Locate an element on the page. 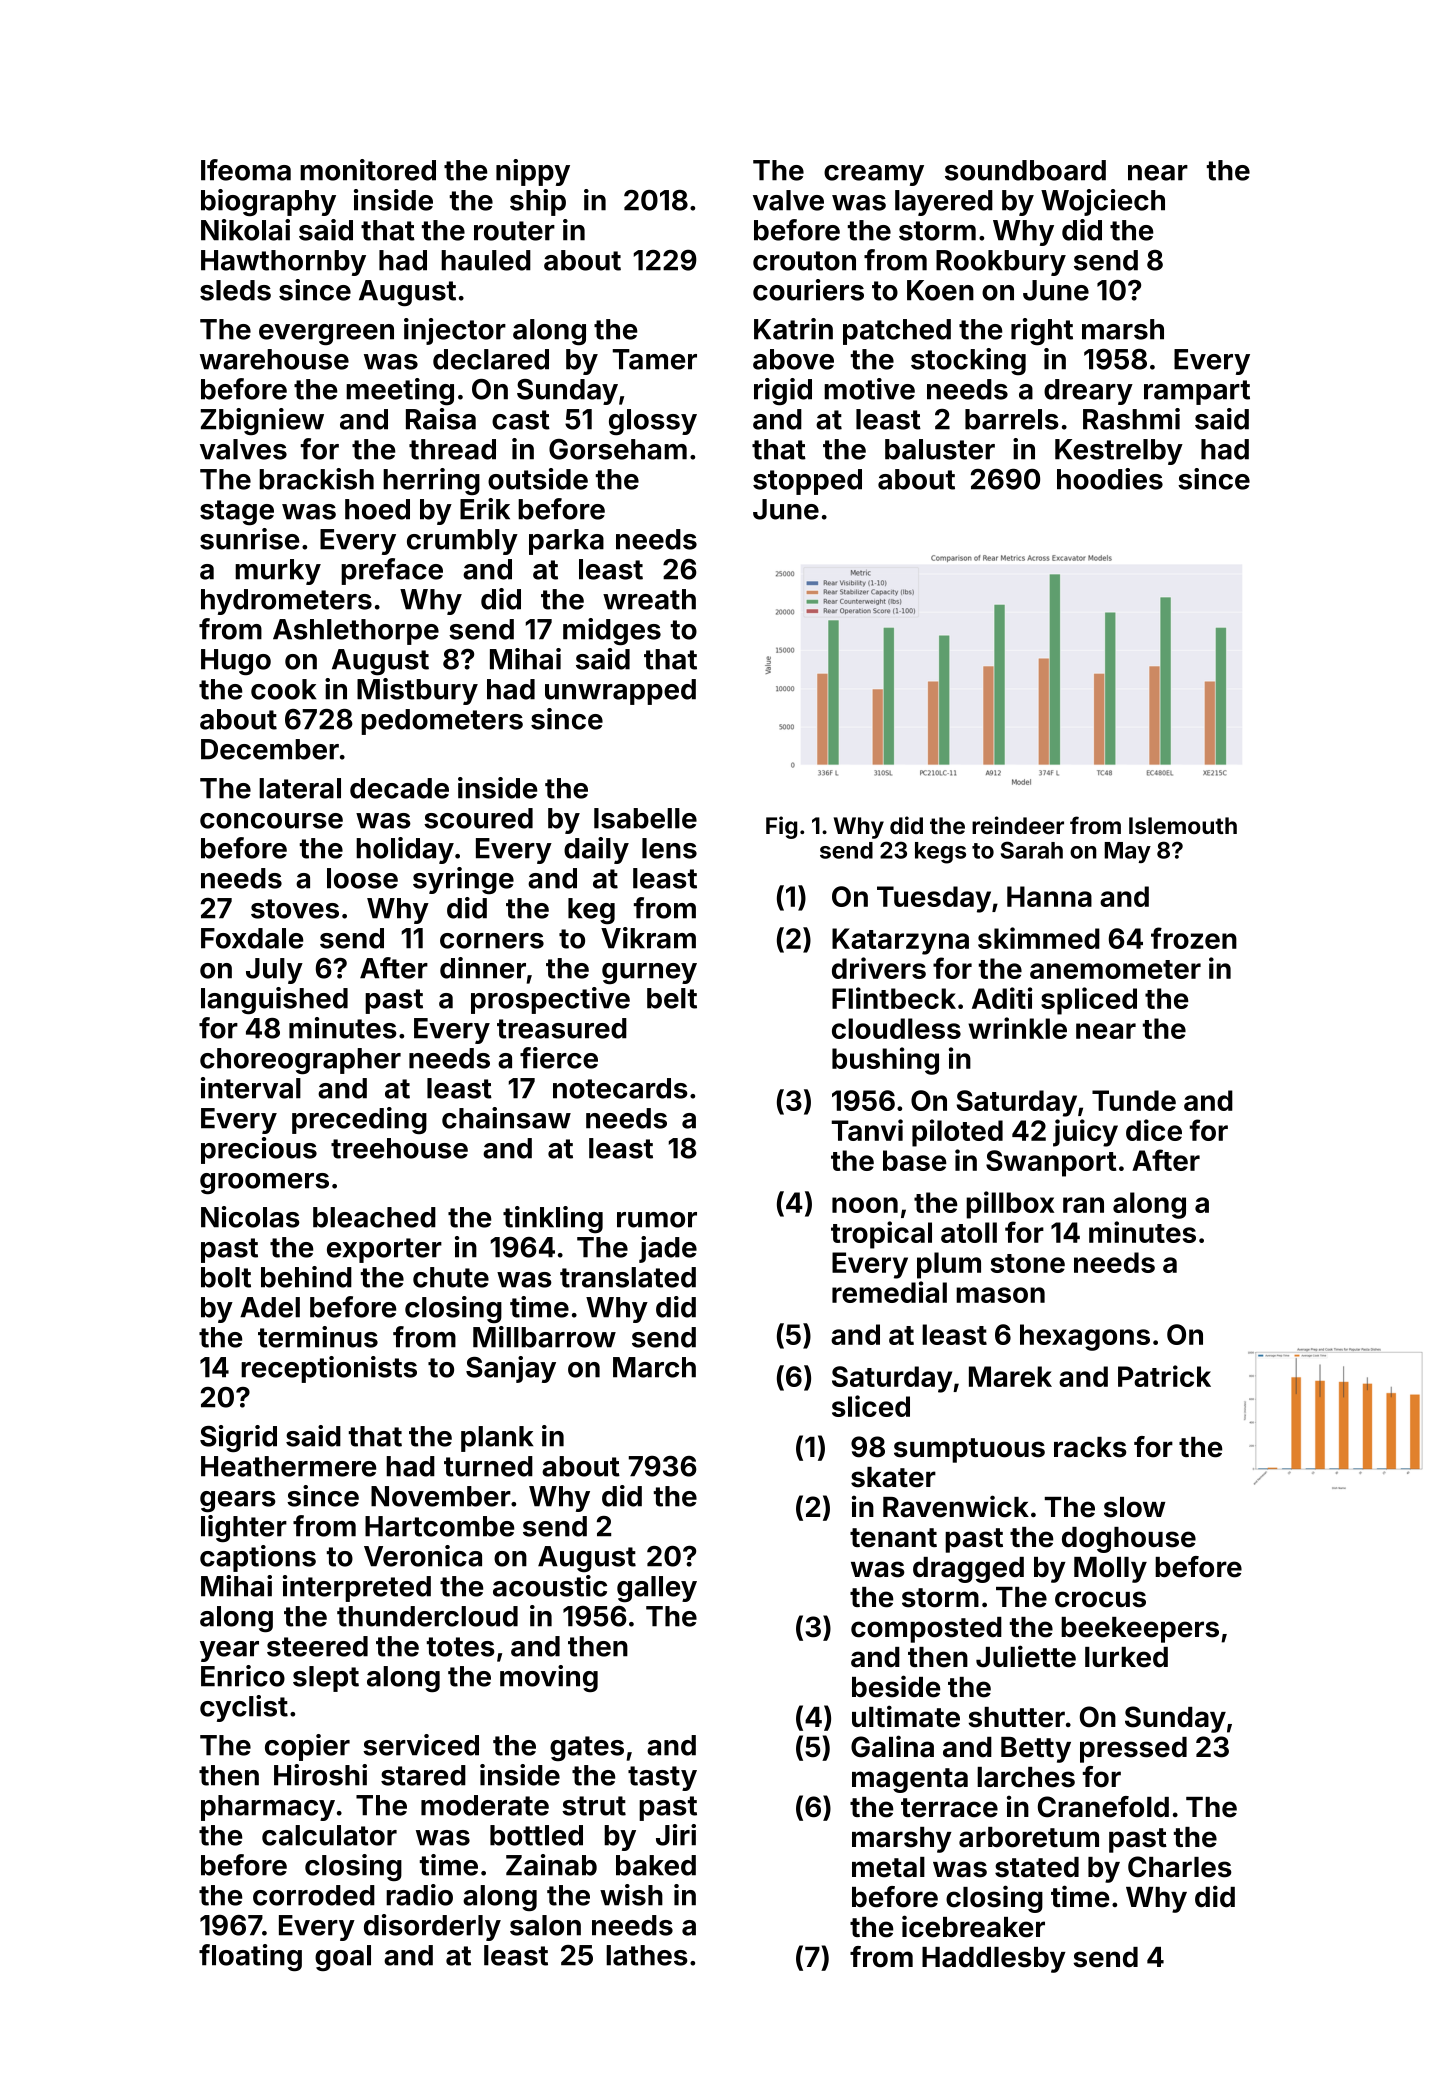  acoustic is located at coordinates (550, 1586).
